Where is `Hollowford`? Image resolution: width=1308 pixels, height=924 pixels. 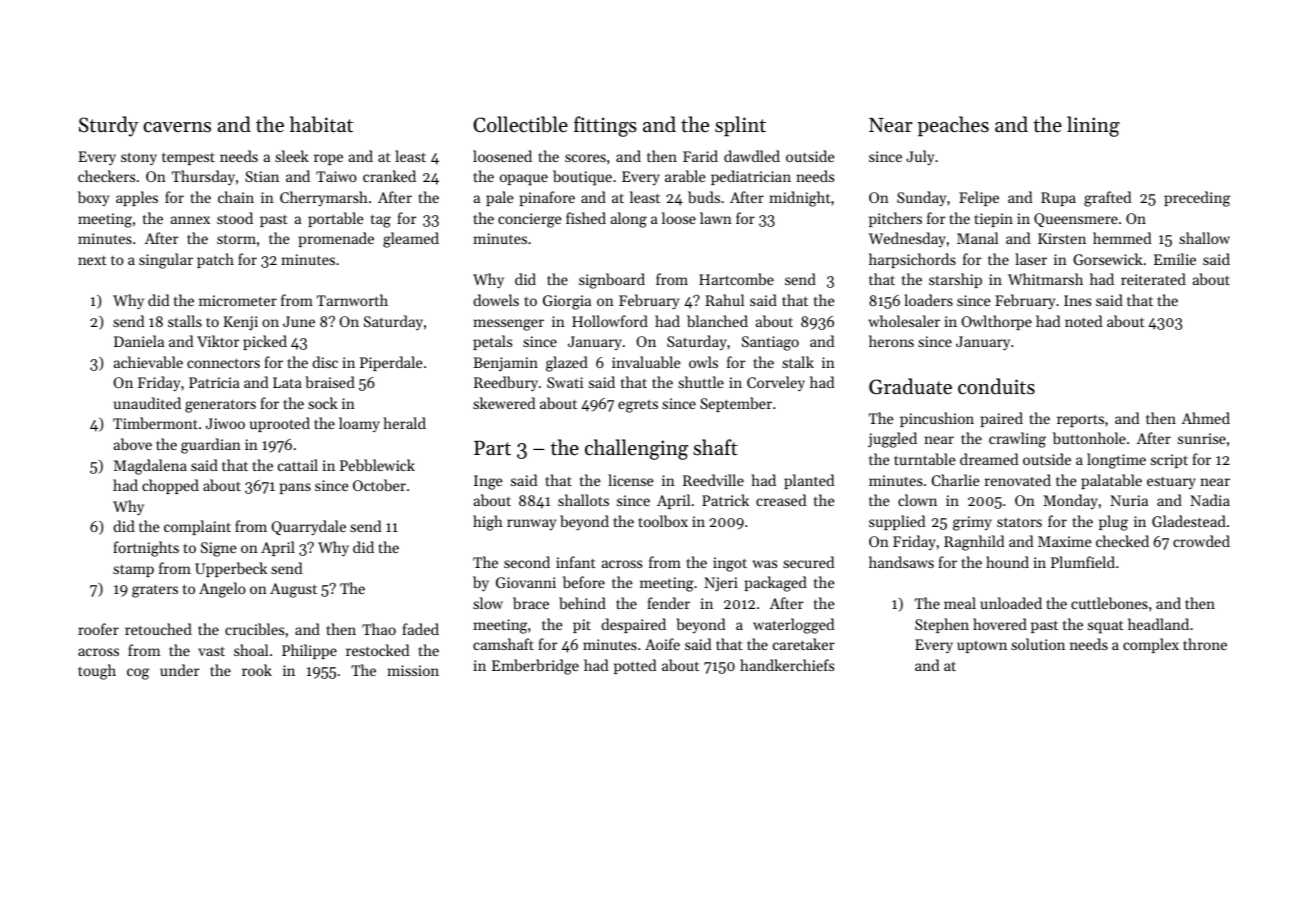
Hollowford is located at coordinates (610, 321).
